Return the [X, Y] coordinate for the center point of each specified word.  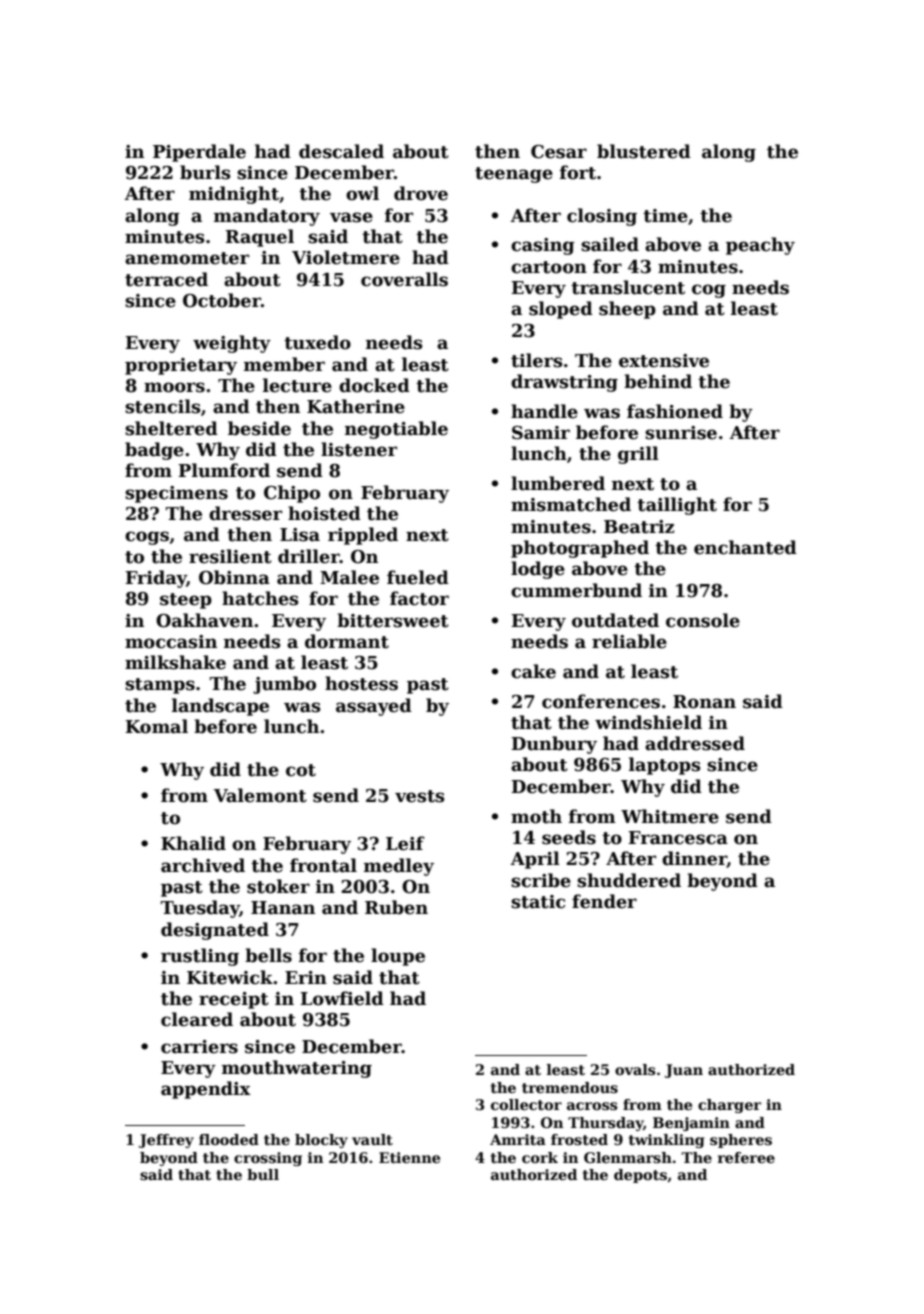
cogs [147, 538]
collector [526, 1104]
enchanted [745, 547]
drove [421, 193]
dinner [694, 859]
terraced [166, 279]
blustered [644, 151]
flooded [229, 1139]
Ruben [396, 907]
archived [203, 865]
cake [533, 671]
